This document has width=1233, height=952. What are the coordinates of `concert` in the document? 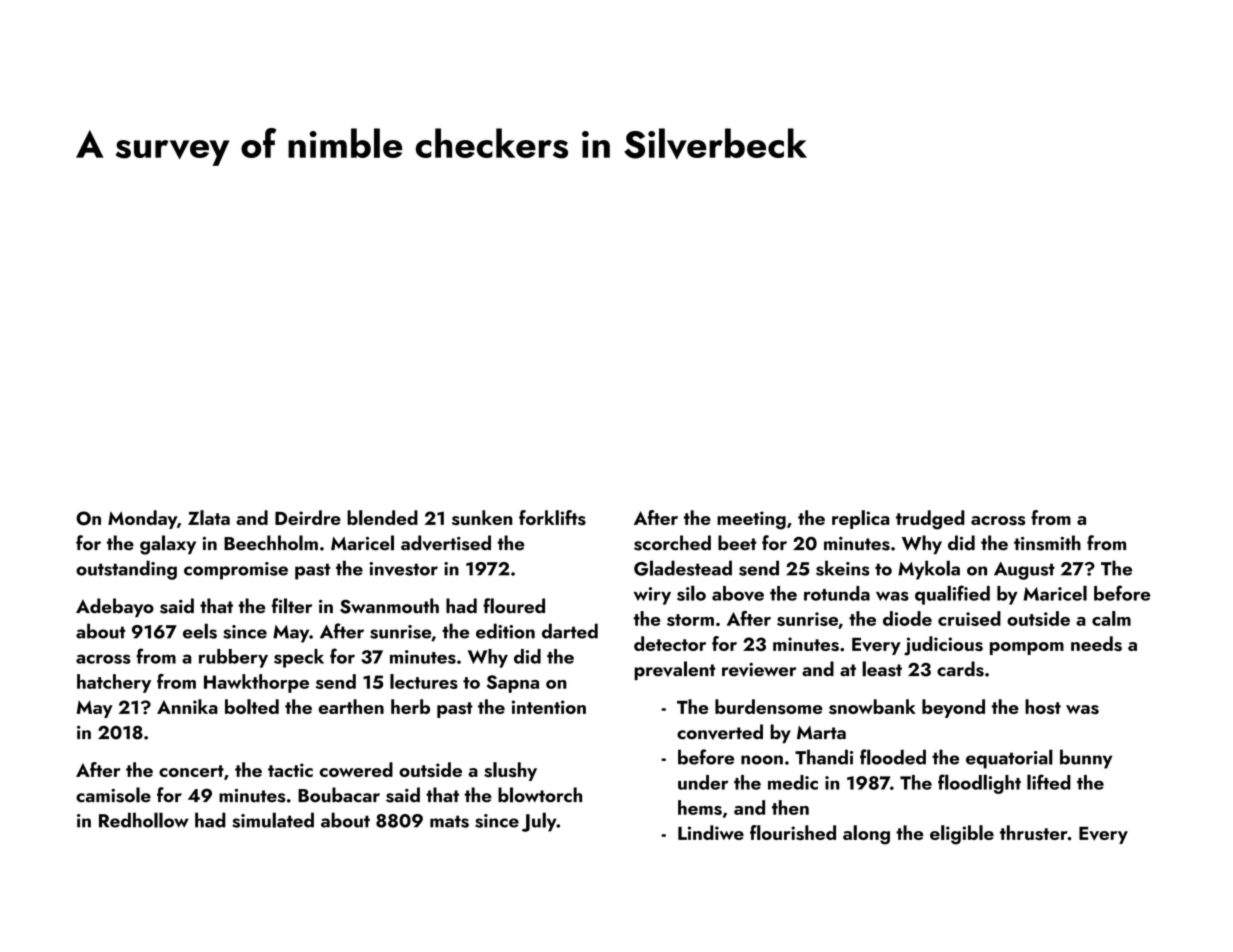 It's located at (191, 771).
